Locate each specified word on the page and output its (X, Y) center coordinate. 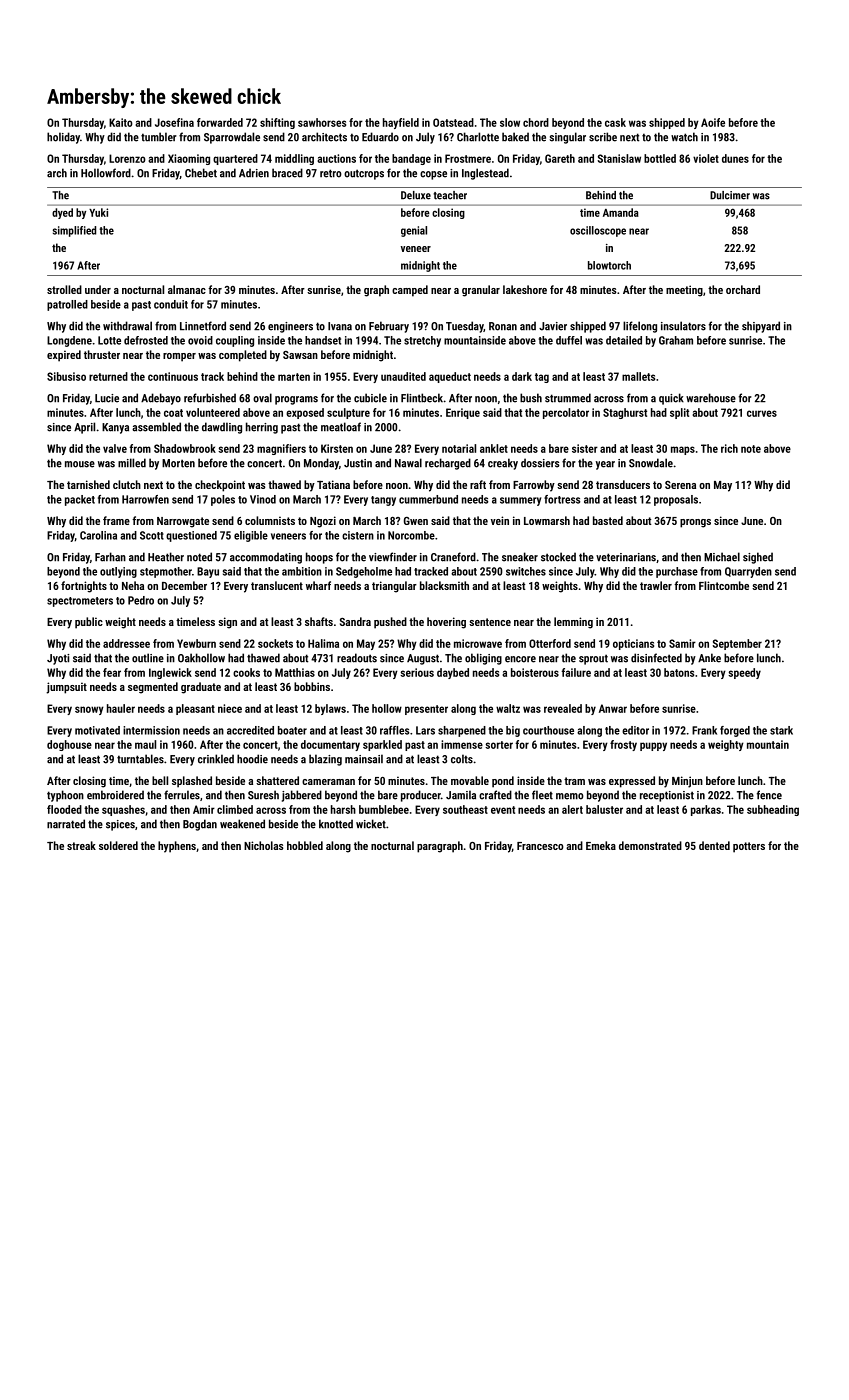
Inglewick (170, 673)
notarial (459, 448)
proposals (676, 500)
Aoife (713, 122)
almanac (187, 289)
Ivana (340, 326)
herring (262, 428)
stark (781, 730)
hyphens (177, 847)
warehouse (711, 398)
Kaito (121, 122)
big (513, 731)
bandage (411, 159)
